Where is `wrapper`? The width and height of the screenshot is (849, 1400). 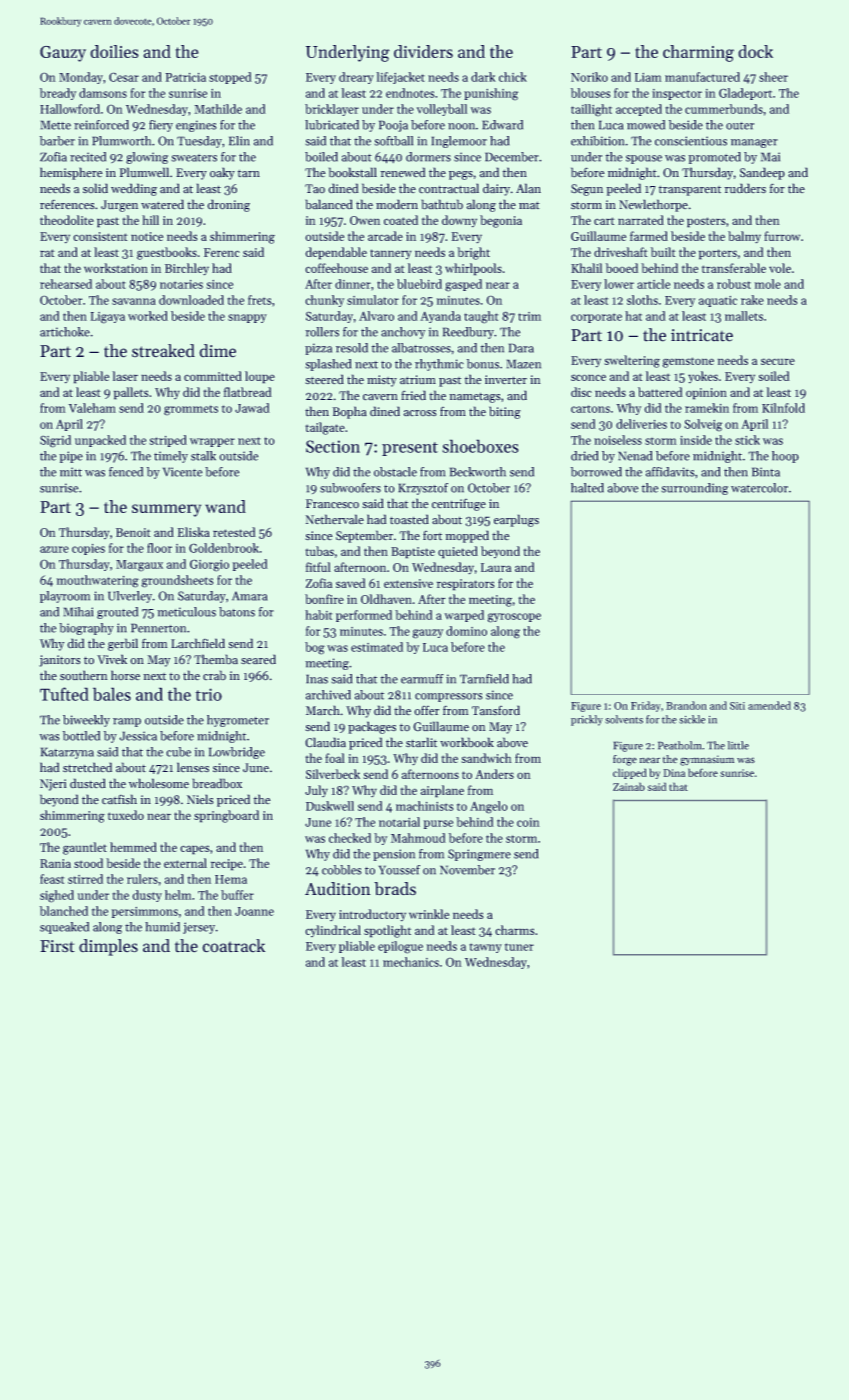 wrapper is located at coordinates (212, 442).
